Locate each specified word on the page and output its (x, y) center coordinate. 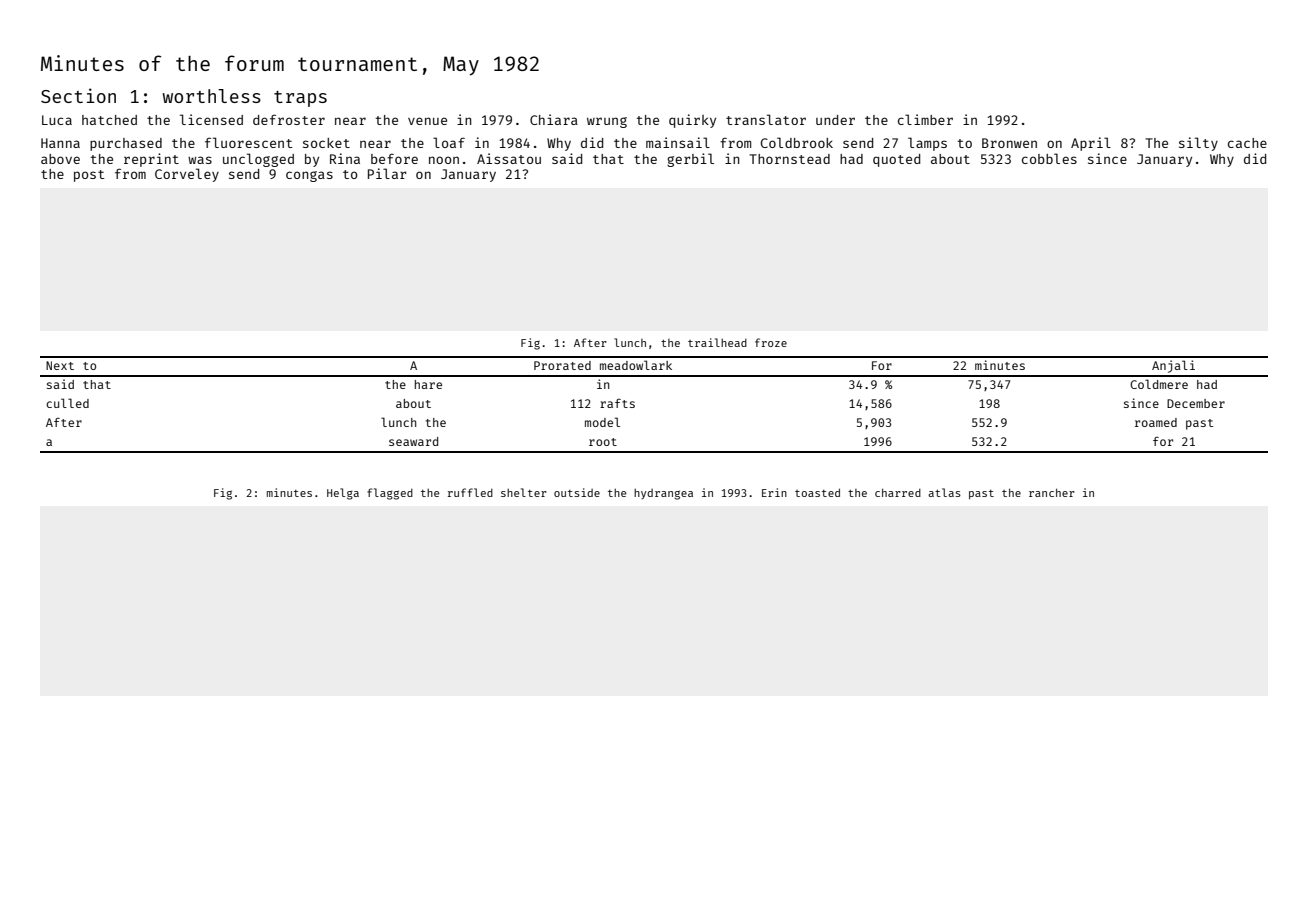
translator (766, 119)
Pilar (387, 173)
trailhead (717, 342)
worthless (211, 96)
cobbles (1049, 158)
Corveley (187, 175)
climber (925, 119)
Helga (343, 494)
